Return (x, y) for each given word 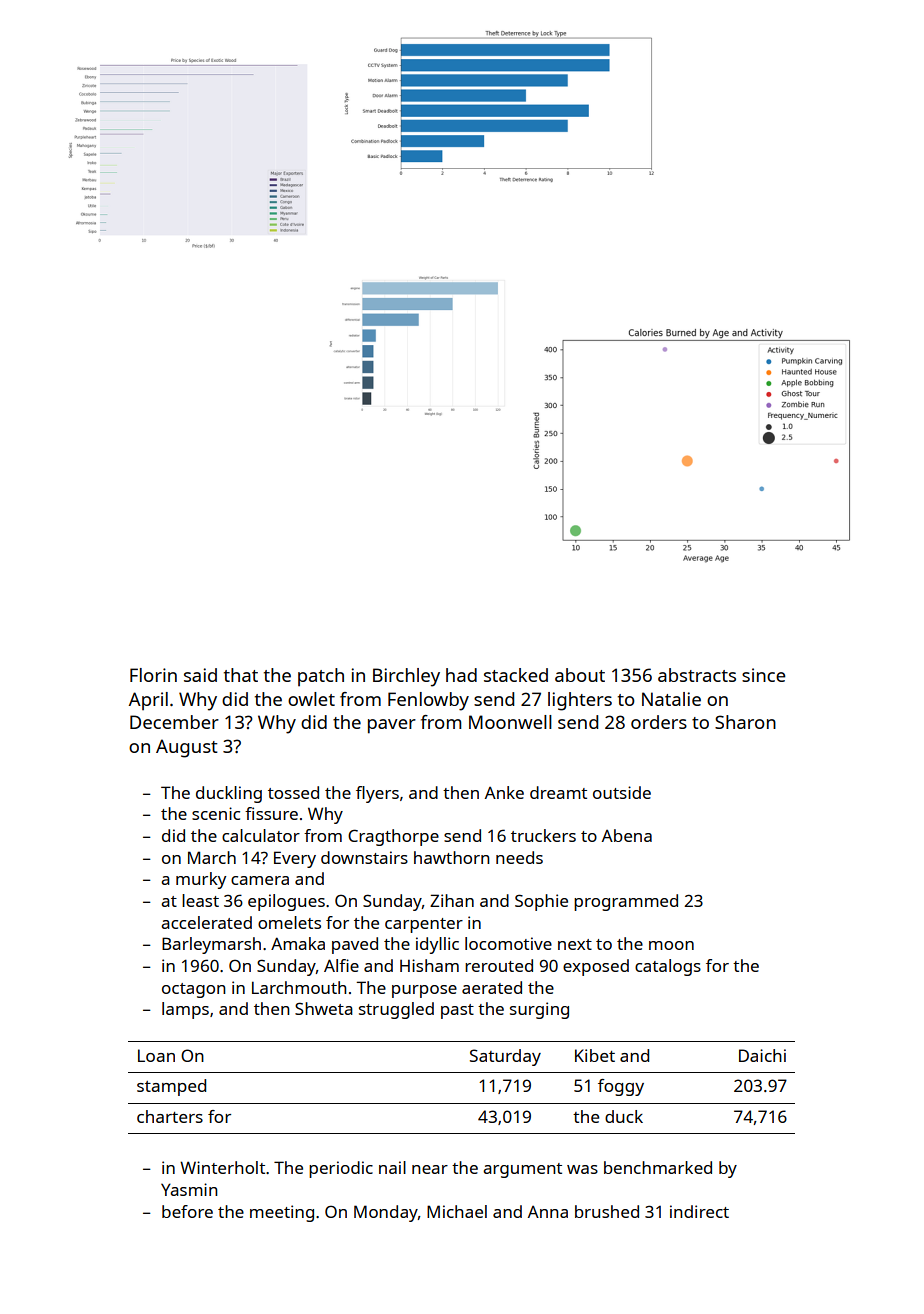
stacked (516, 675)
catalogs (668, 967)
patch (321, 677)
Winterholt (222, 1167)
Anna (548, 1212)
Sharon (745, 722)
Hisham (429, 965)
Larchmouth (299, 987)
